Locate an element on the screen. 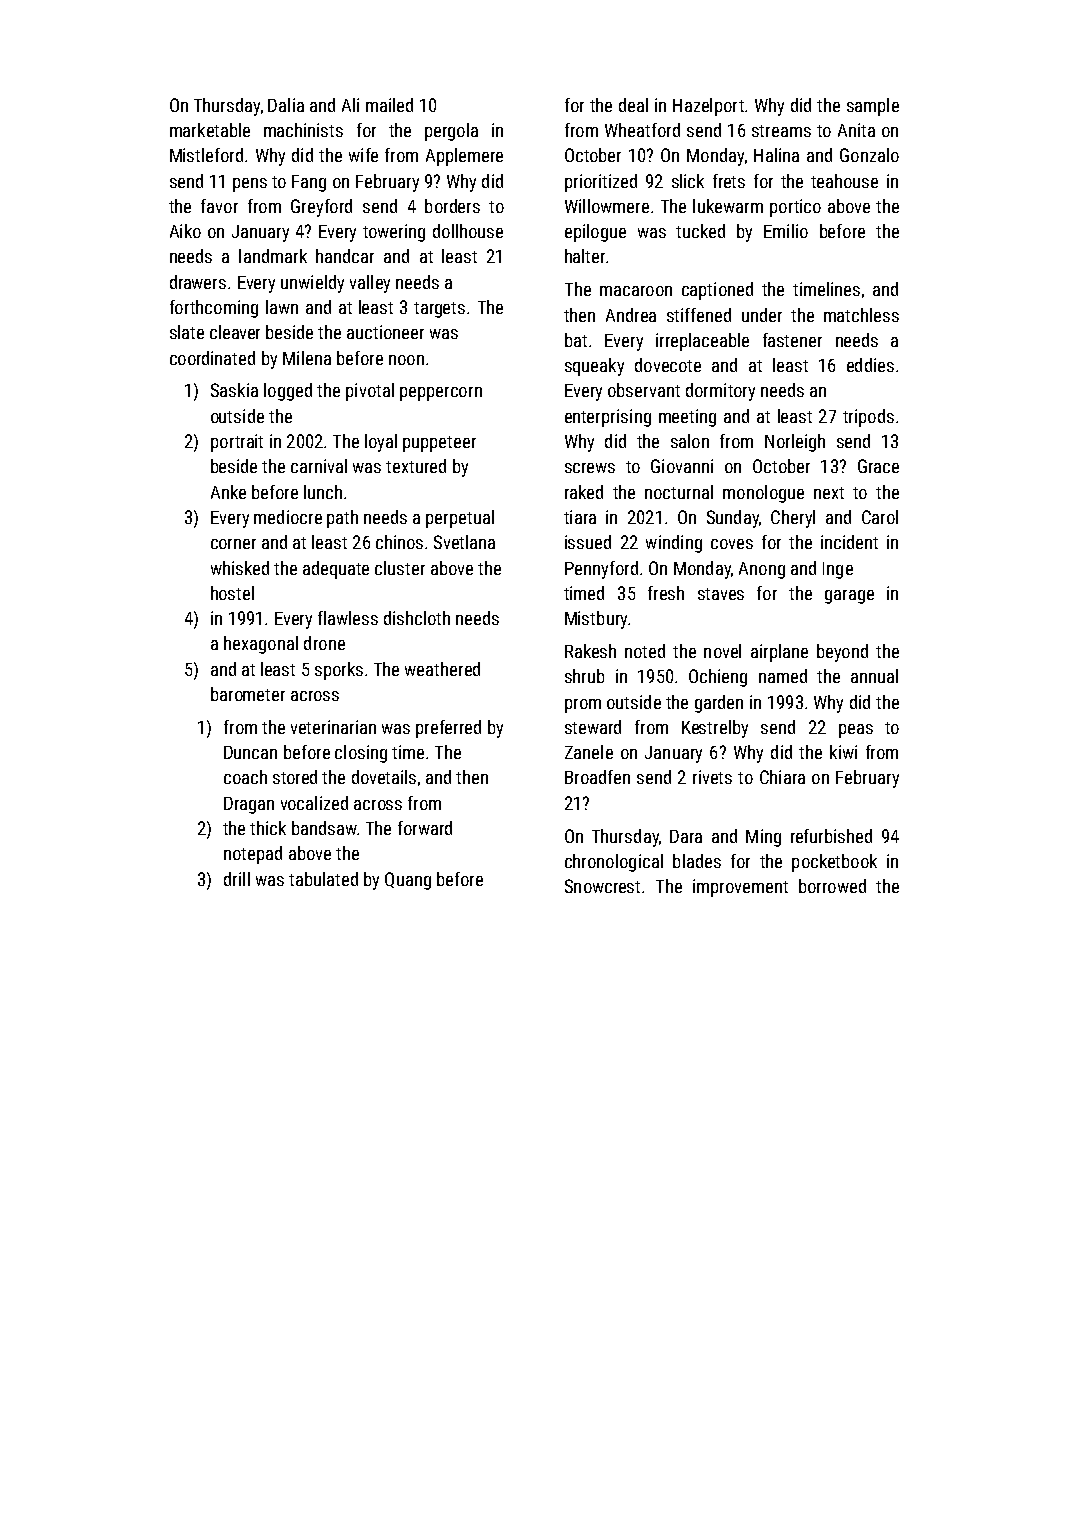  sample is located at coordinates (873, 107).
